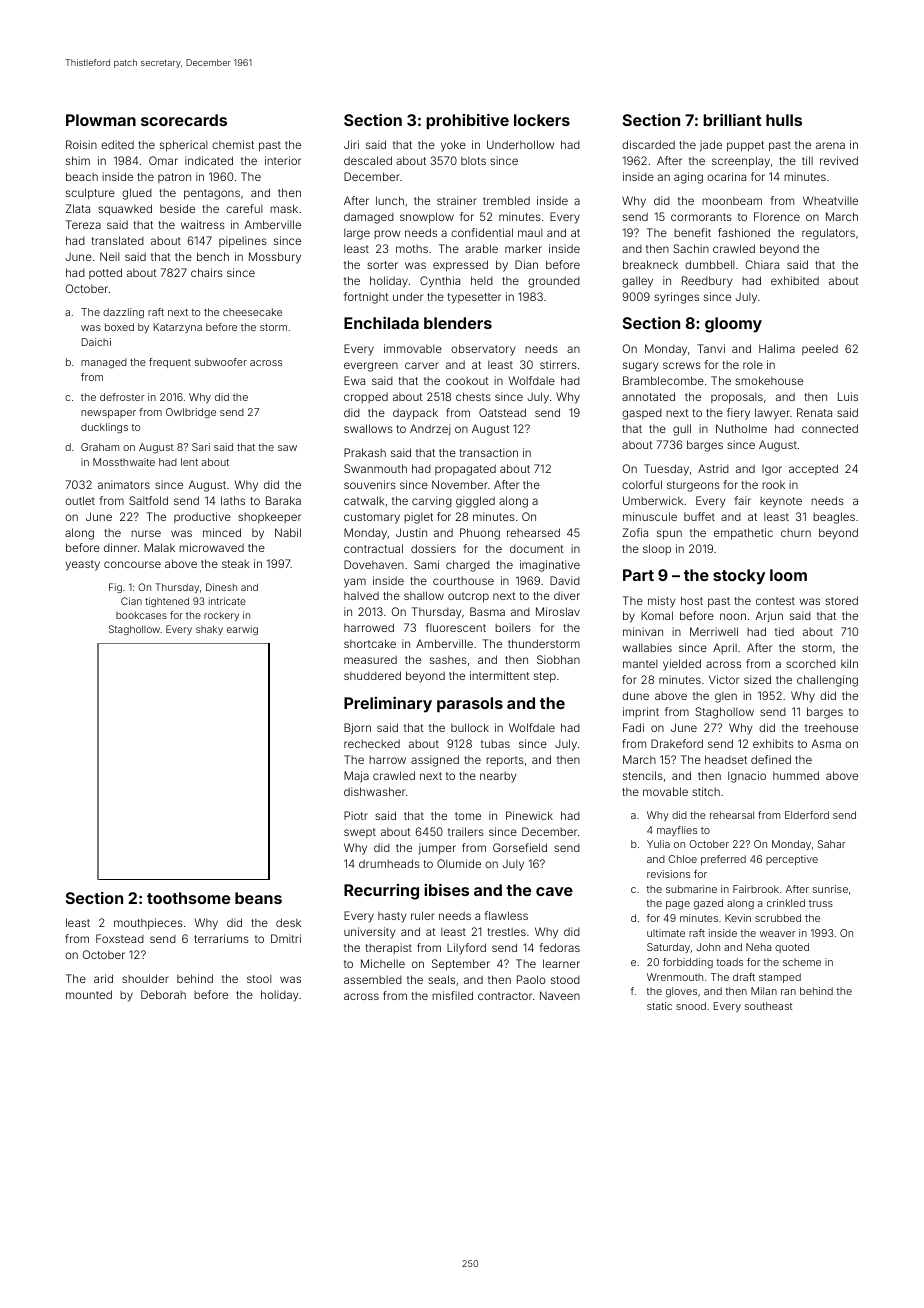 This document has height=1308, width=924. I want to click on shuddered, so click(372, 675).
